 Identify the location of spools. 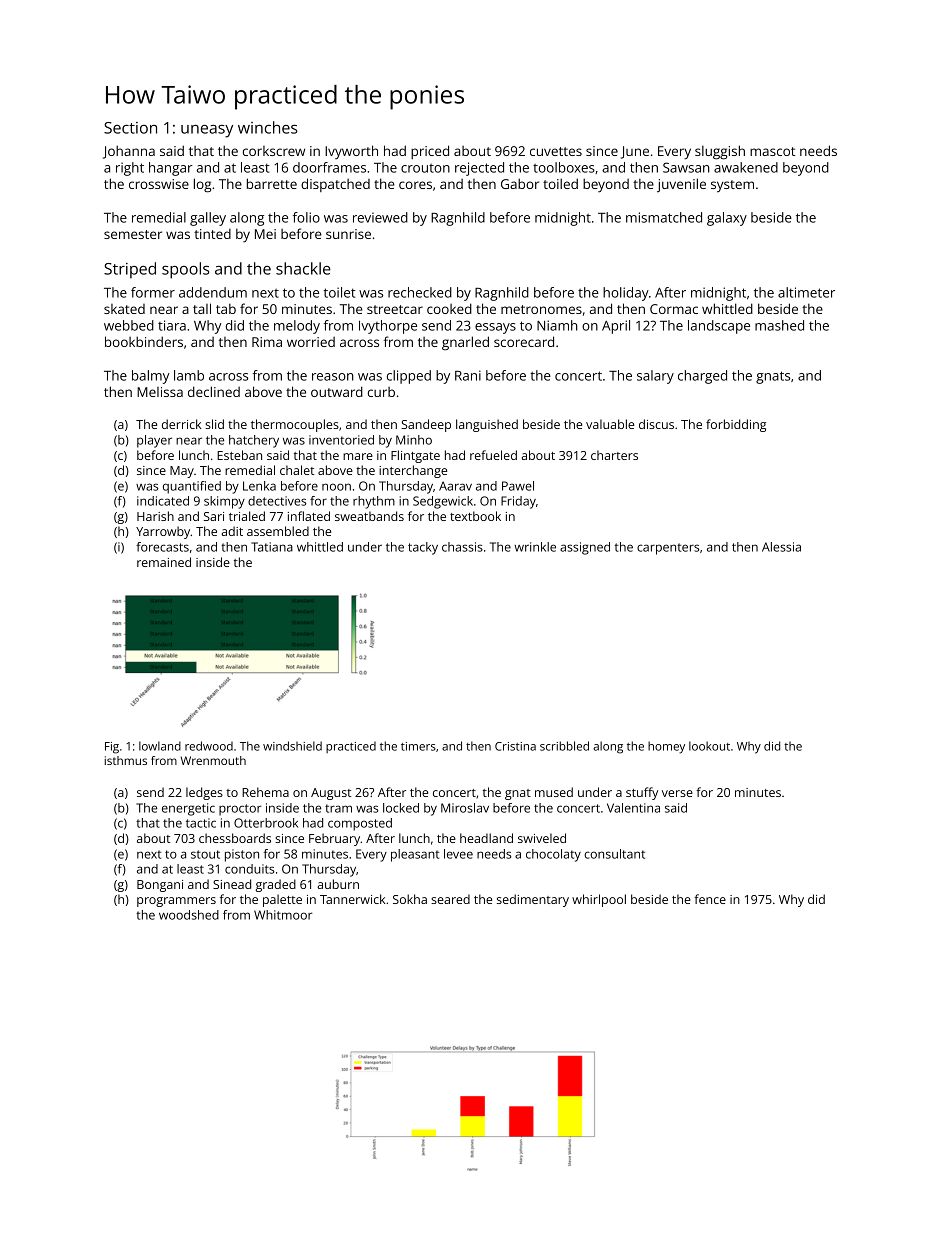
(186, 270).
